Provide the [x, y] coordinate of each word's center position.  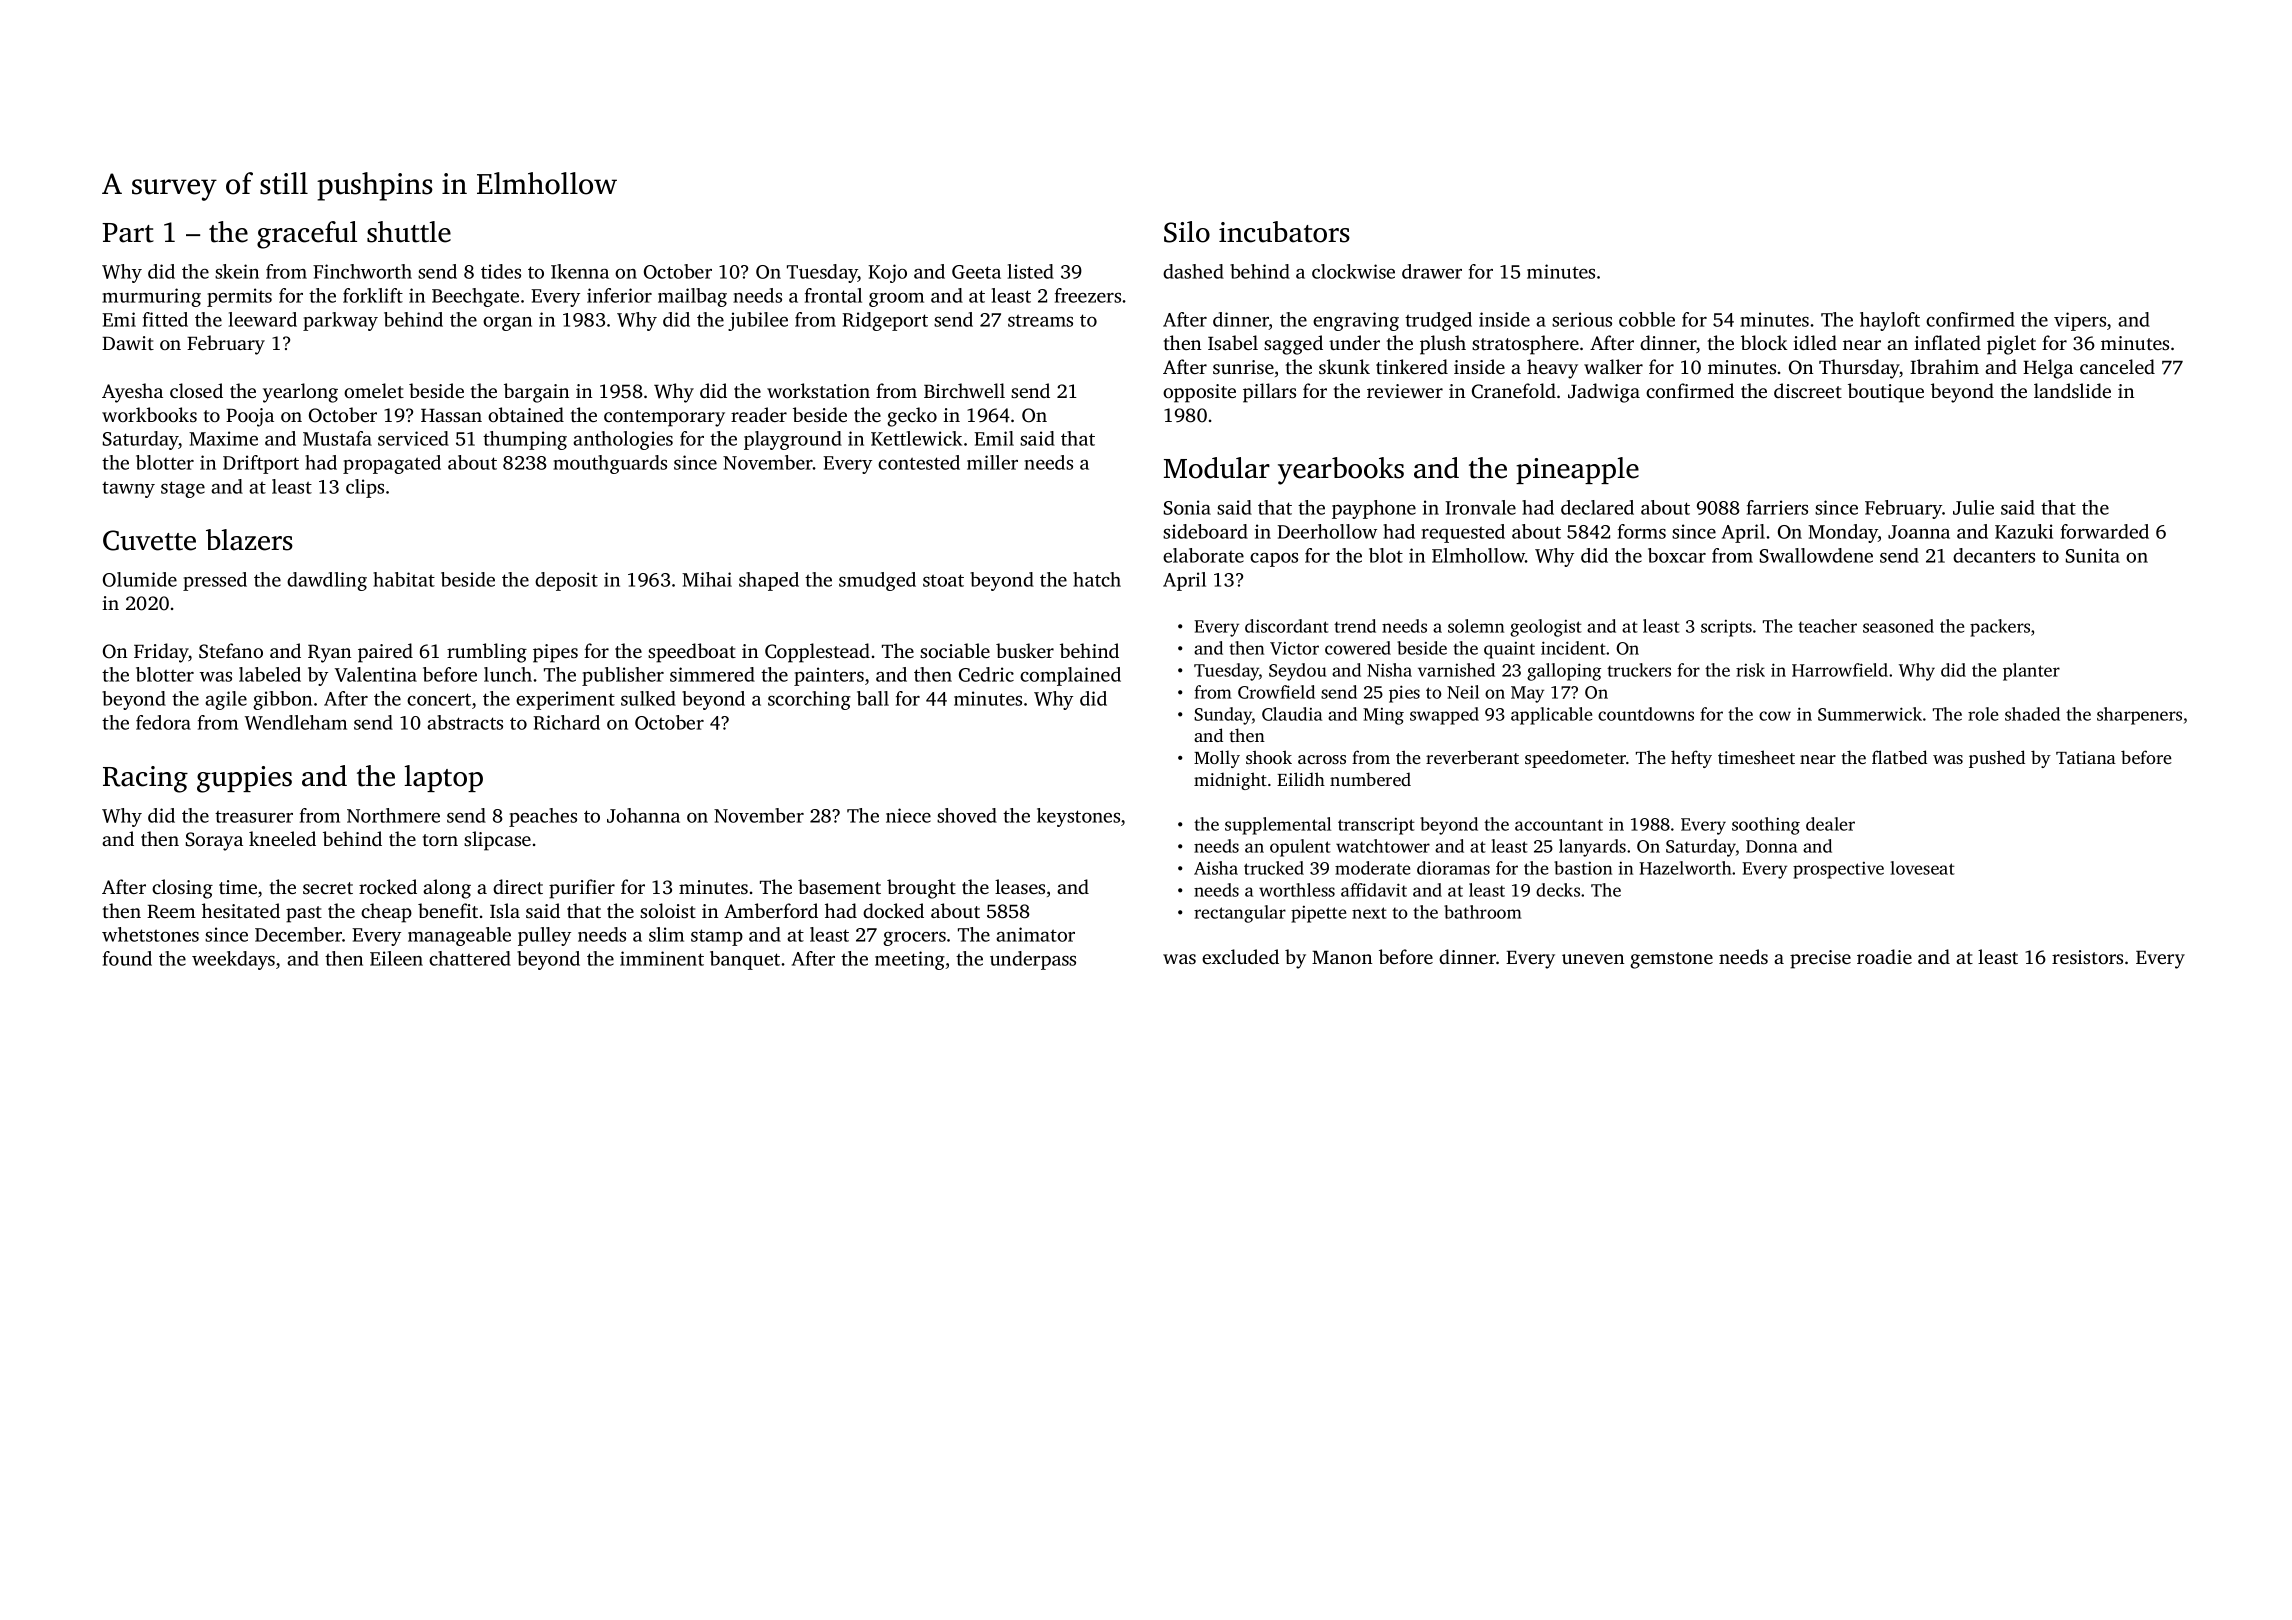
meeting [910, 960]
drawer [1432, 271]
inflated [1947, 342]
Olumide [140, 579]
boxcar [1677, 555]
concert [439, 699]
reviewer [1405, 391]
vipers [2080, 321]
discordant [1287, 626]
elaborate [1203, 555]
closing [182, 889]
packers [2000, 628]
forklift [373, 295]
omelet [374, 390]
